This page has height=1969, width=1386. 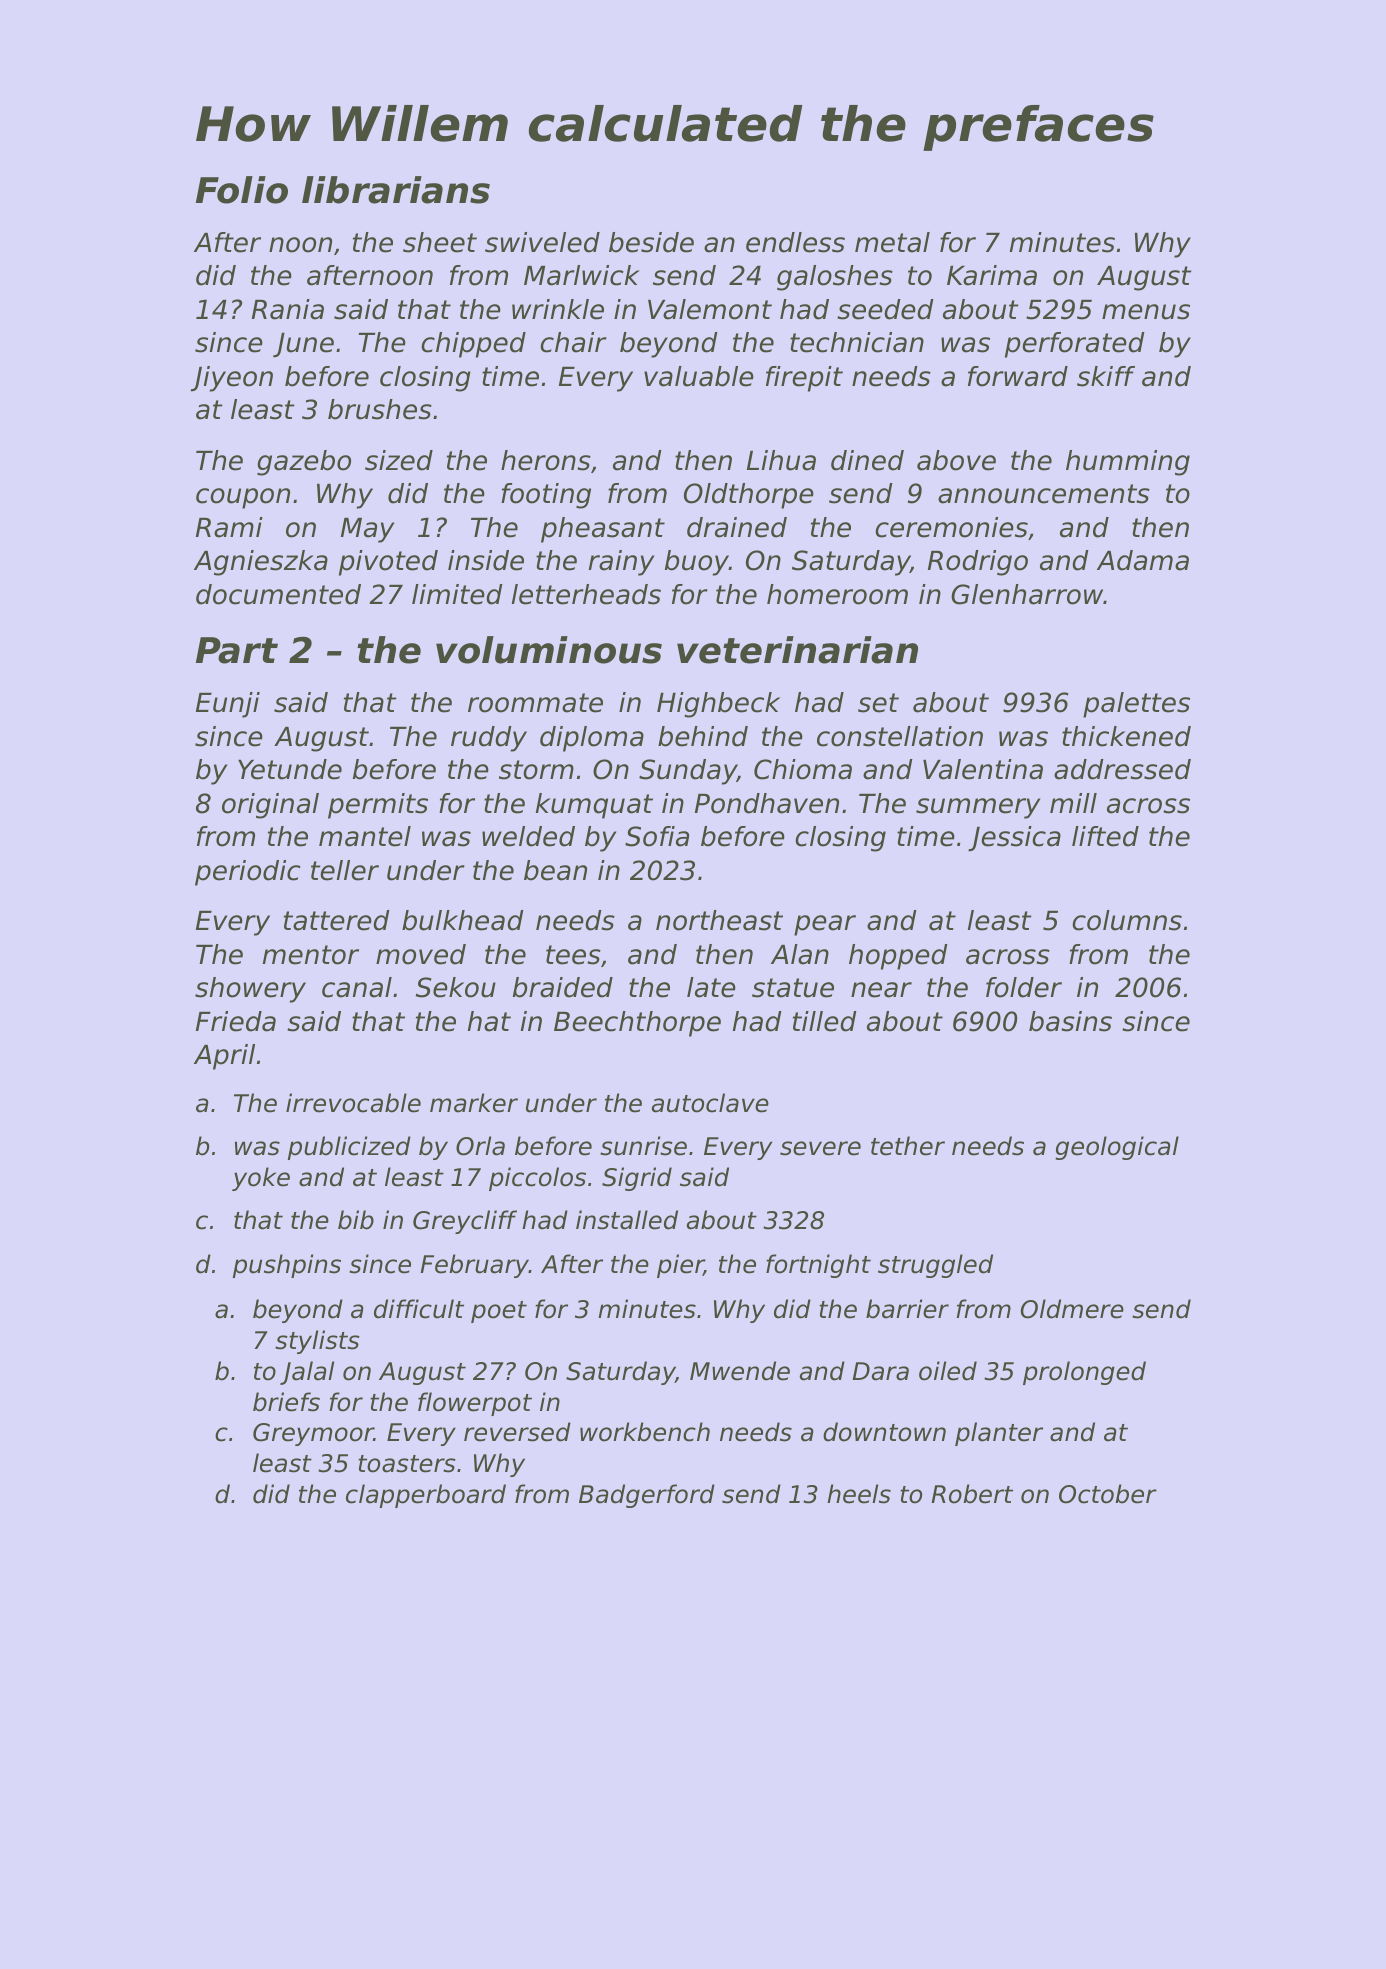 What do you see at coordinates (396, 190) in the page?
I see `librarians` at bounding box center [396, 190].
